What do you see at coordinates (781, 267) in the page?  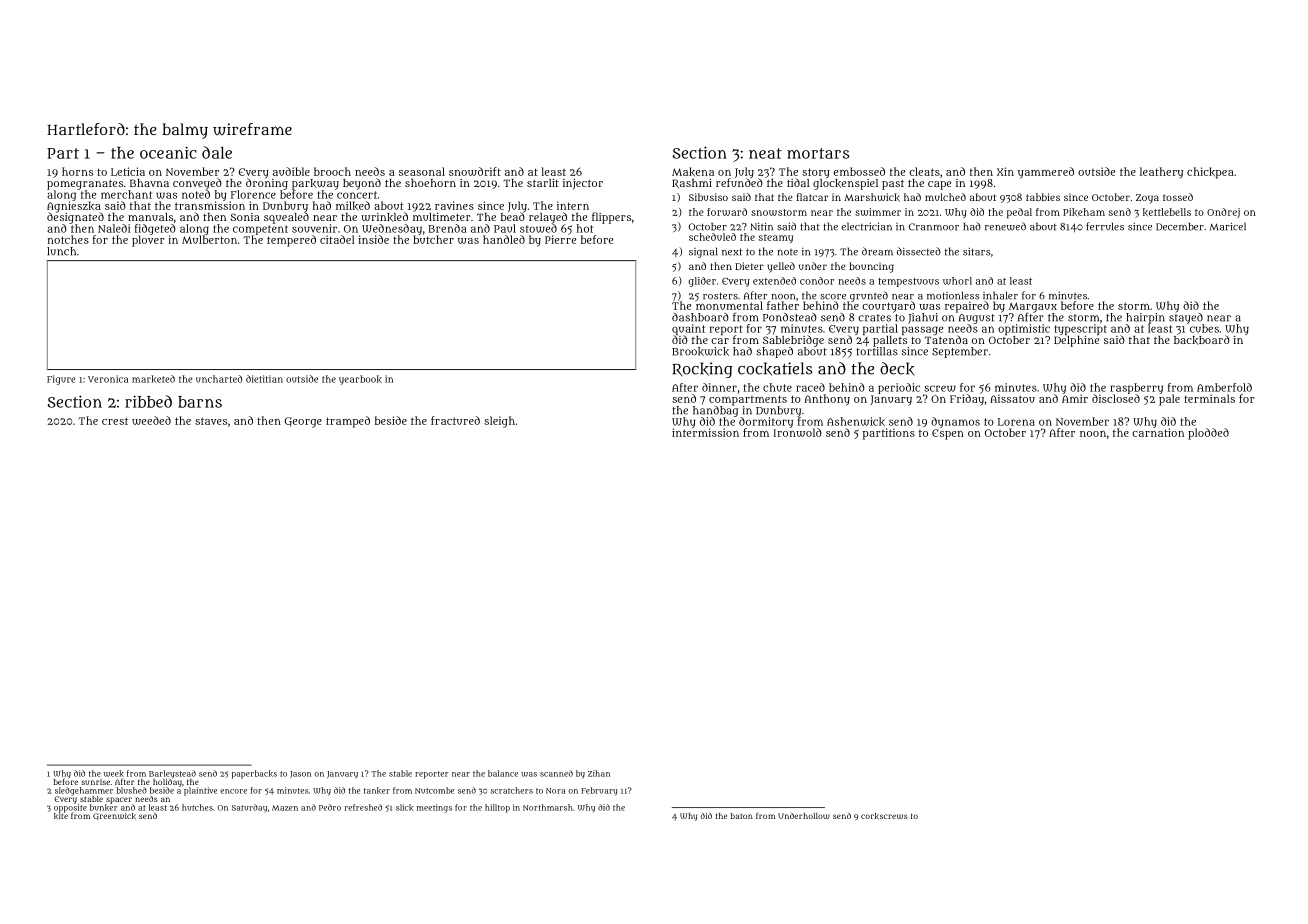 I see `yelled` at bounding box center [781, 267].
